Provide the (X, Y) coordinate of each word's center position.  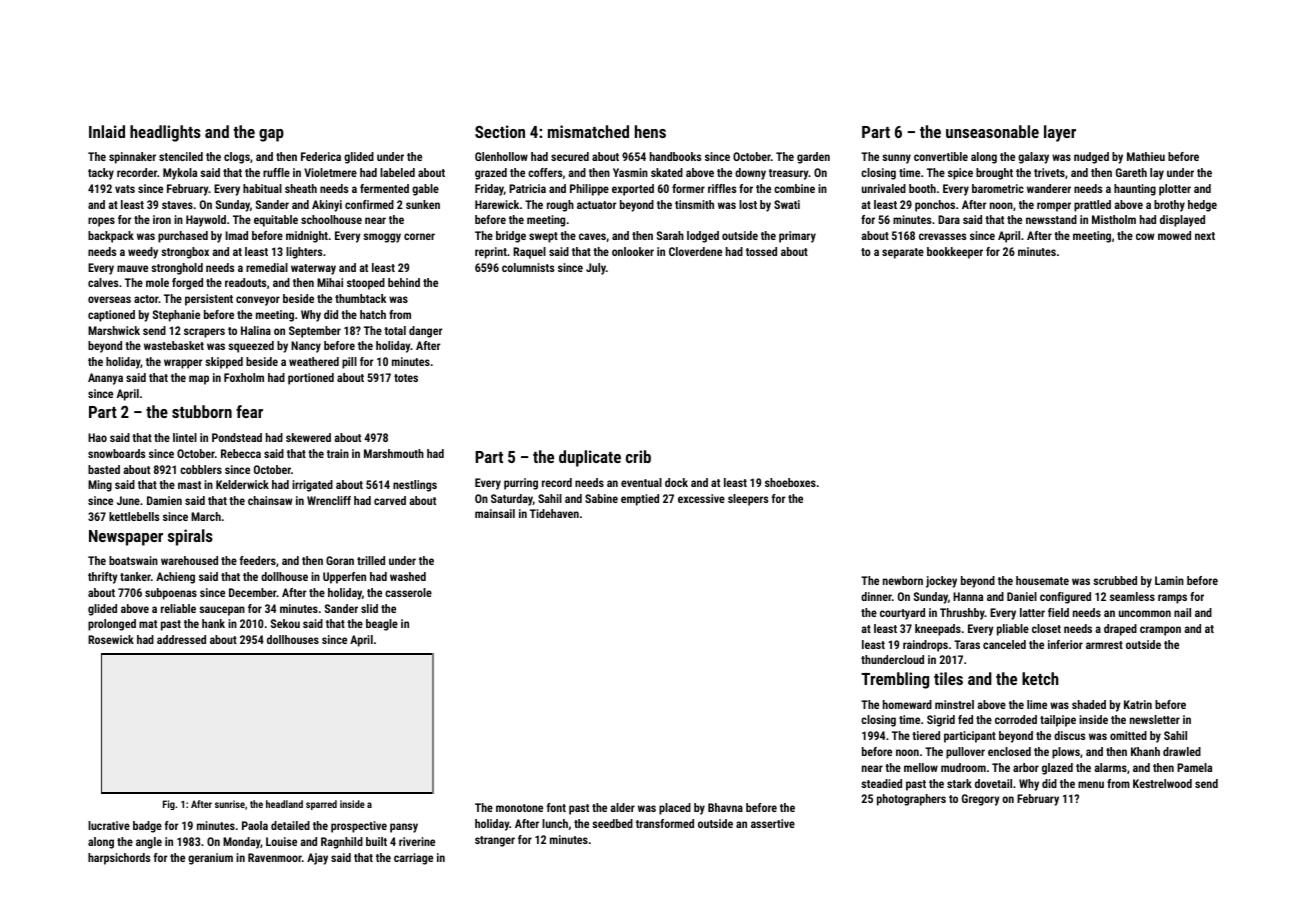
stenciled (181, 156)
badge (147, 827)
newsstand (1051, 219)
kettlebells (134, 516)
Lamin (1169, 580)
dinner (876, 596)
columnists (528, 267)
